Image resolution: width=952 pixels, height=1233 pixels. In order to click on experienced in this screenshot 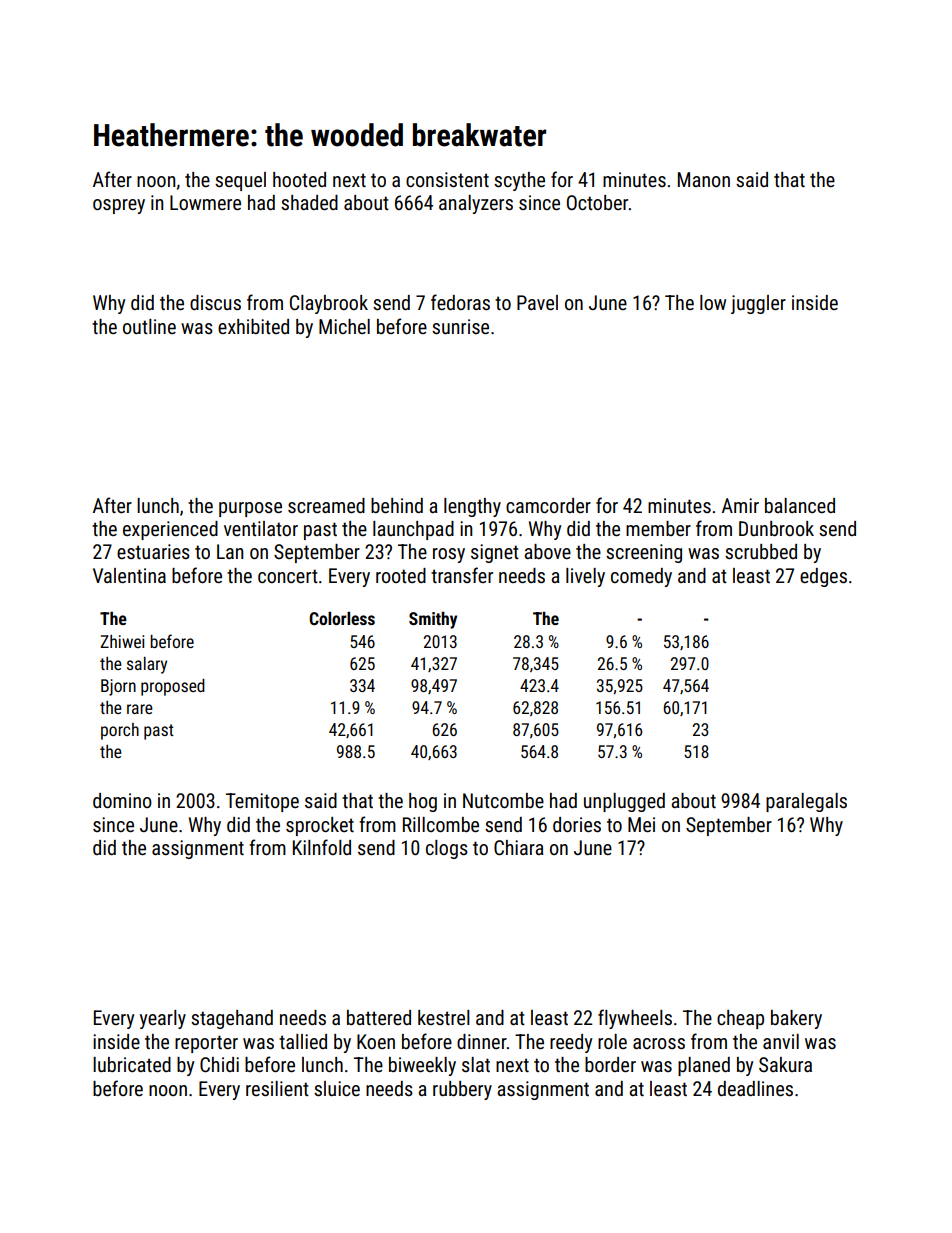, I will do `click(170, 530)`.
